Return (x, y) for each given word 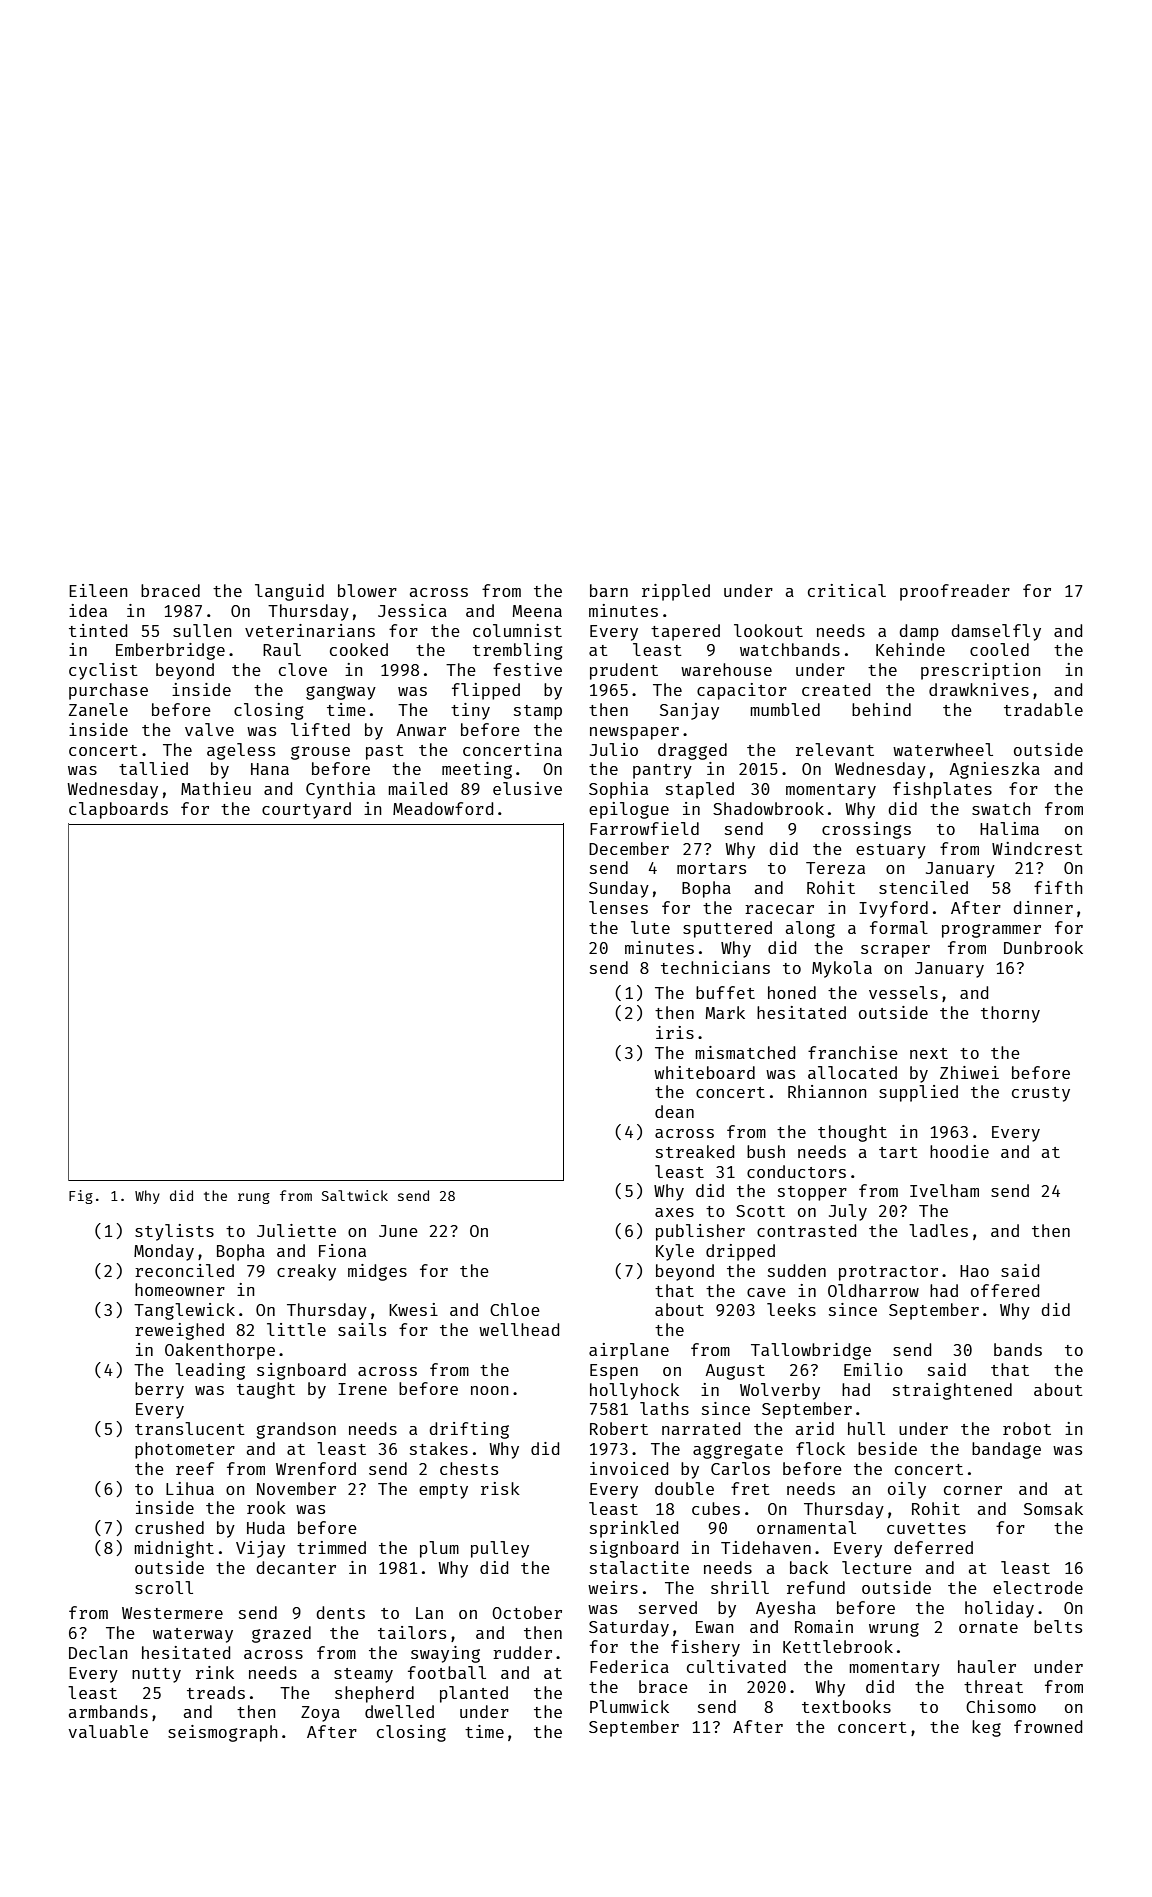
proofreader (955, 592)
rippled (676, 592)
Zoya (320, 1714)
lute (650, 927)
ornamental (806, 1527)
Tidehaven (766, 1547)
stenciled (923, 887)
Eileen (98, 590)
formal (899, 927)
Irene (362, 1389)
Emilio (873, 1369)
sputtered (727, 929)
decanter (296, 1567)
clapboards (118, 810)
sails (362, 1329)
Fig (81, 1197)
